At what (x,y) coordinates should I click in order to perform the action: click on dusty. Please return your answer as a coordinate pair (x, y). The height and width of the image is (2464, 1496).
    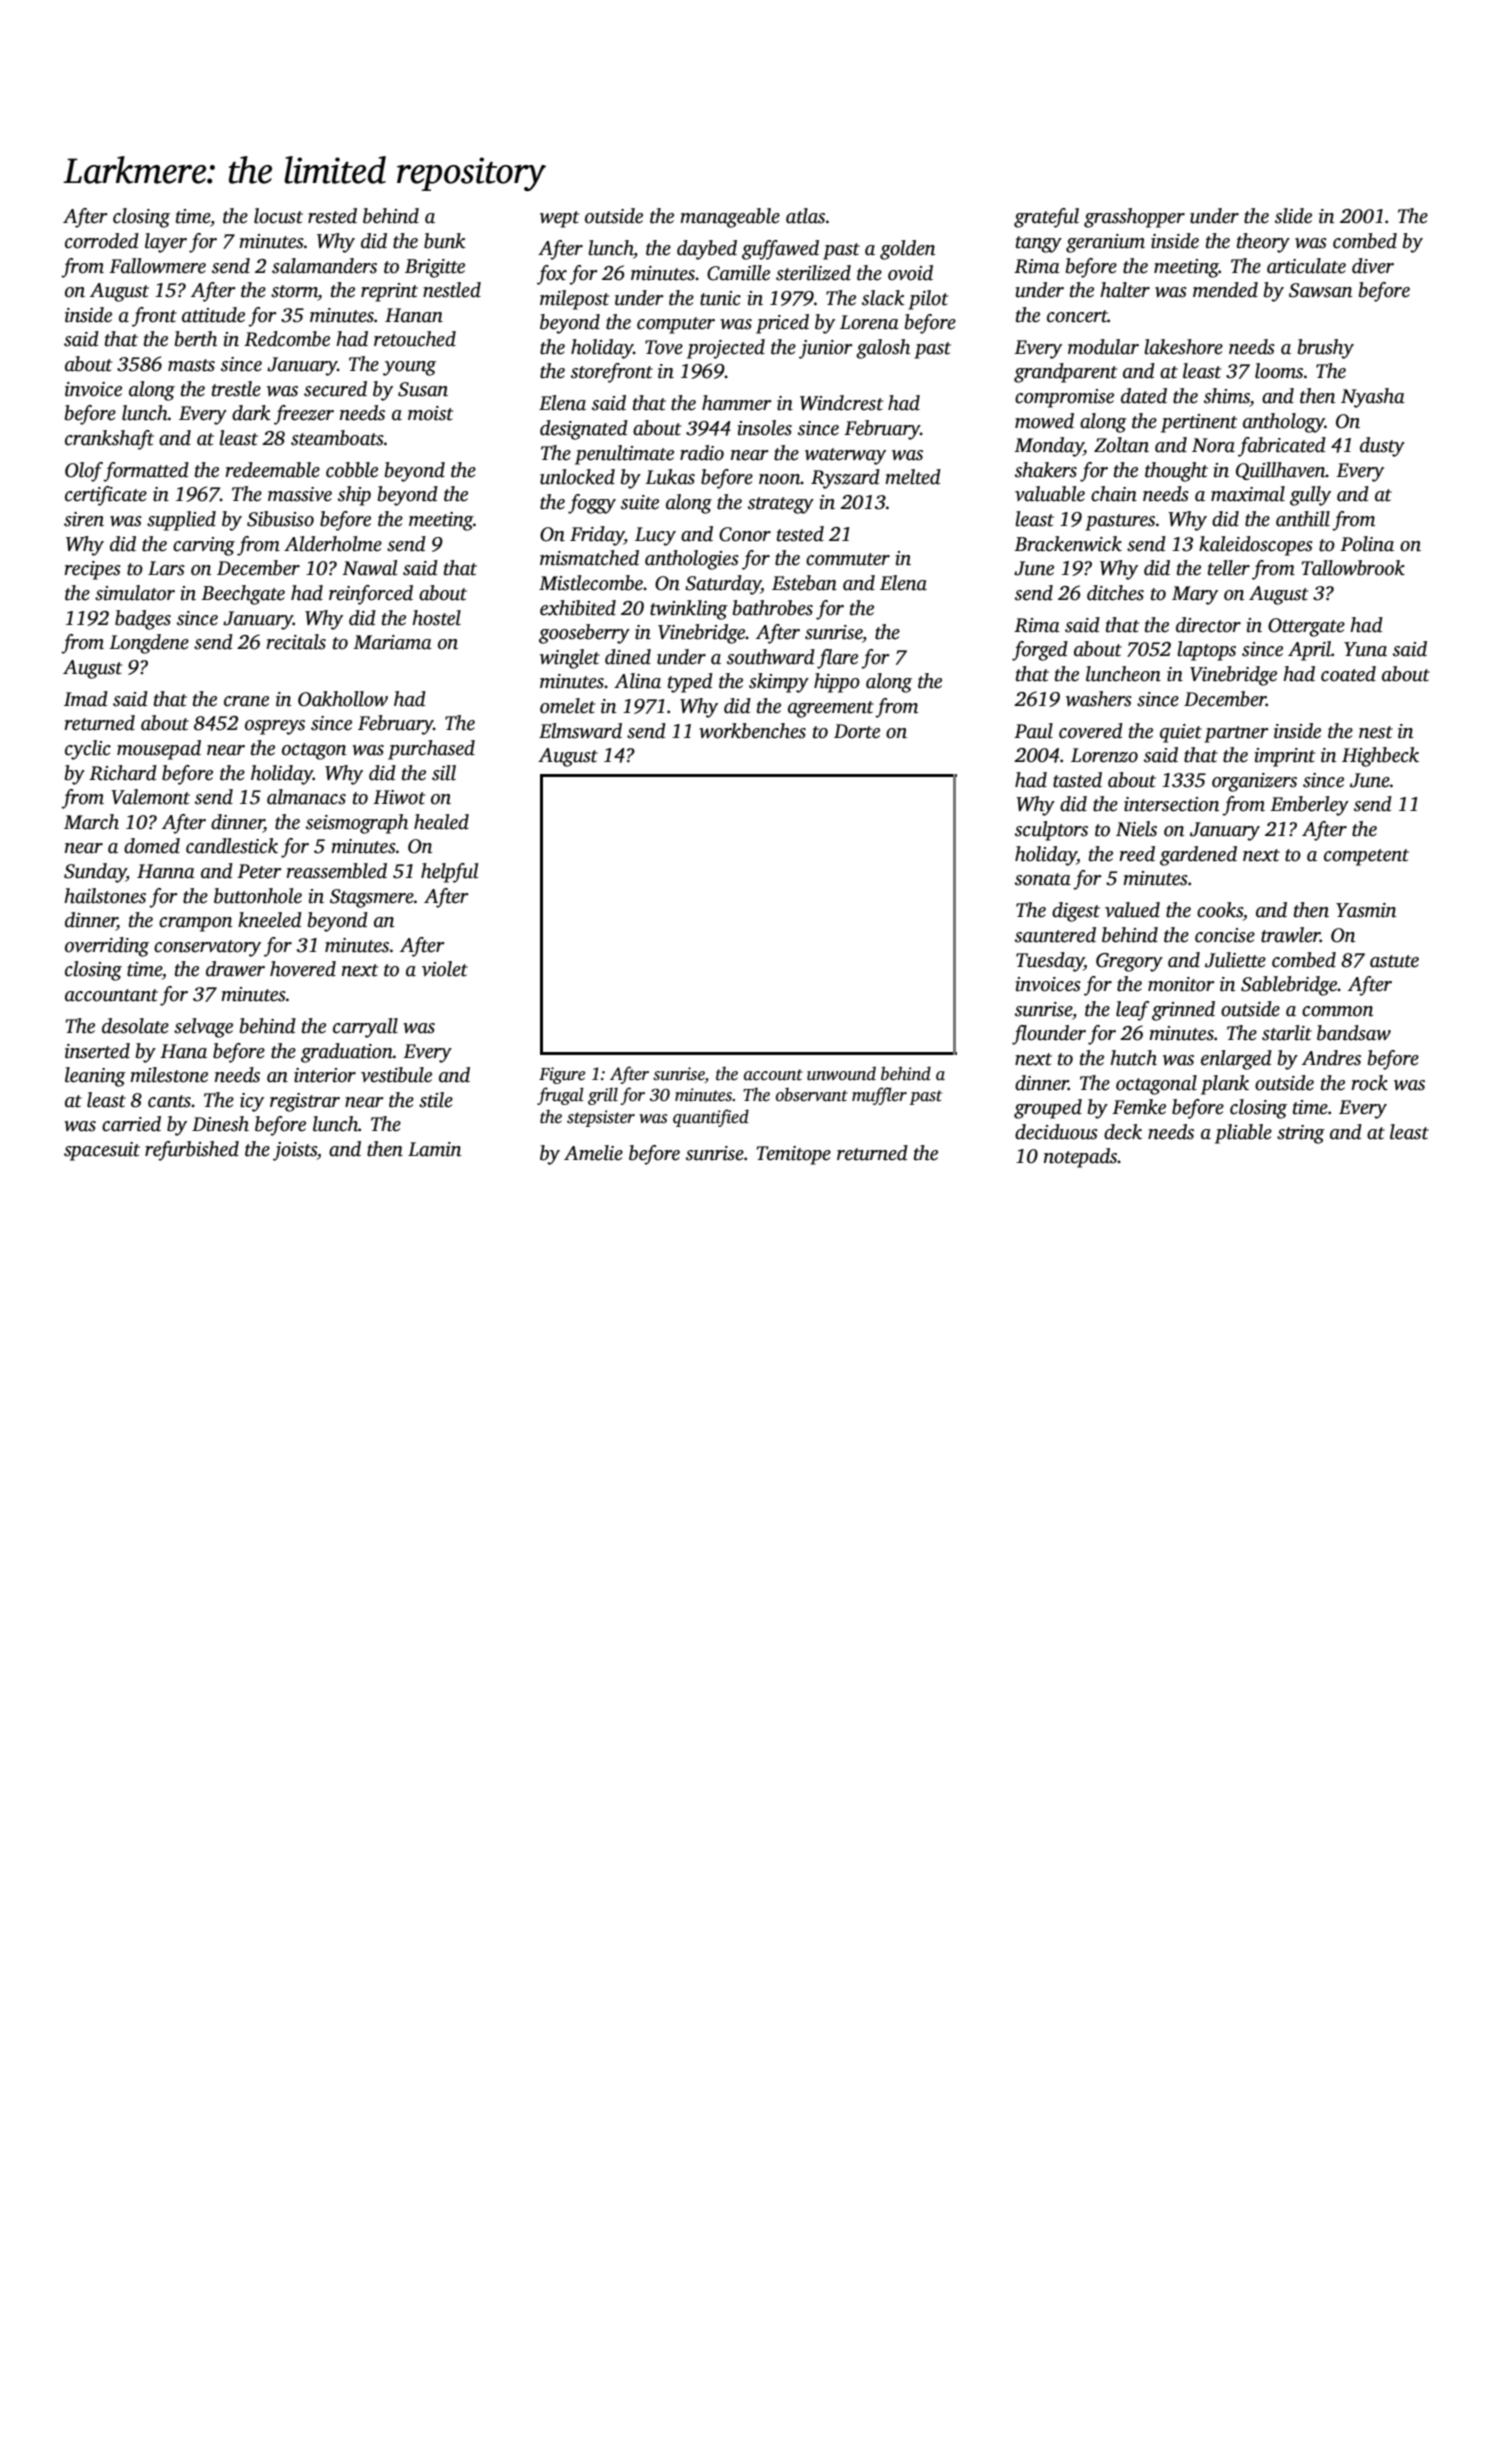
    Looking at the image, I should click on (1382, 447).
